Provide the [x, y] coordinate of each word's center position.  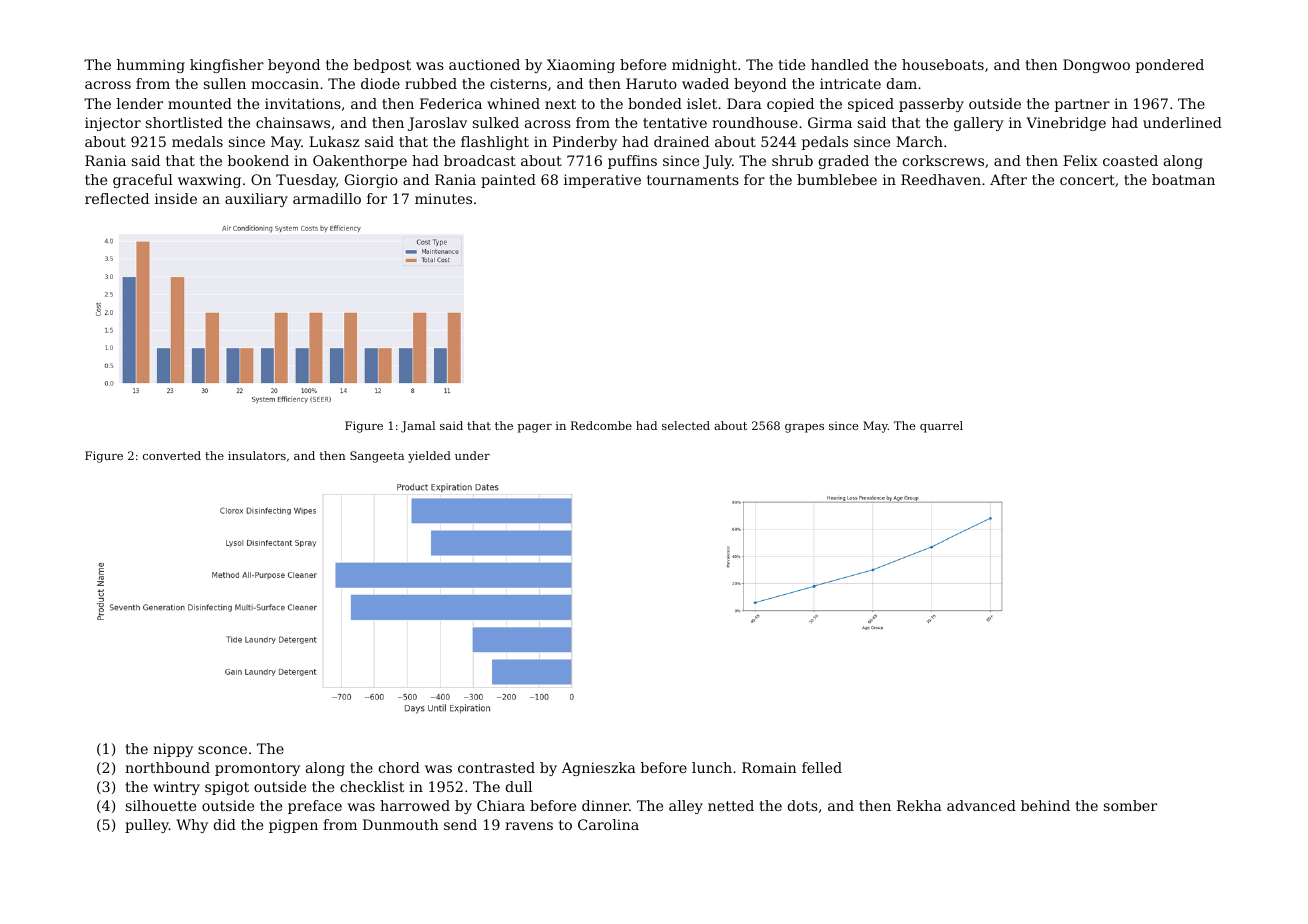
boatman [1183, 179]
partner [1082, 105]
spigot [227, 788]
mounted [200, 103]
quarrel [941, 427]
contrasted [496, 767]
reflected [117, 198]
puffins [632, 162]
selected [686, 425]
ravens [529, 826]
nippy [173, 750]
